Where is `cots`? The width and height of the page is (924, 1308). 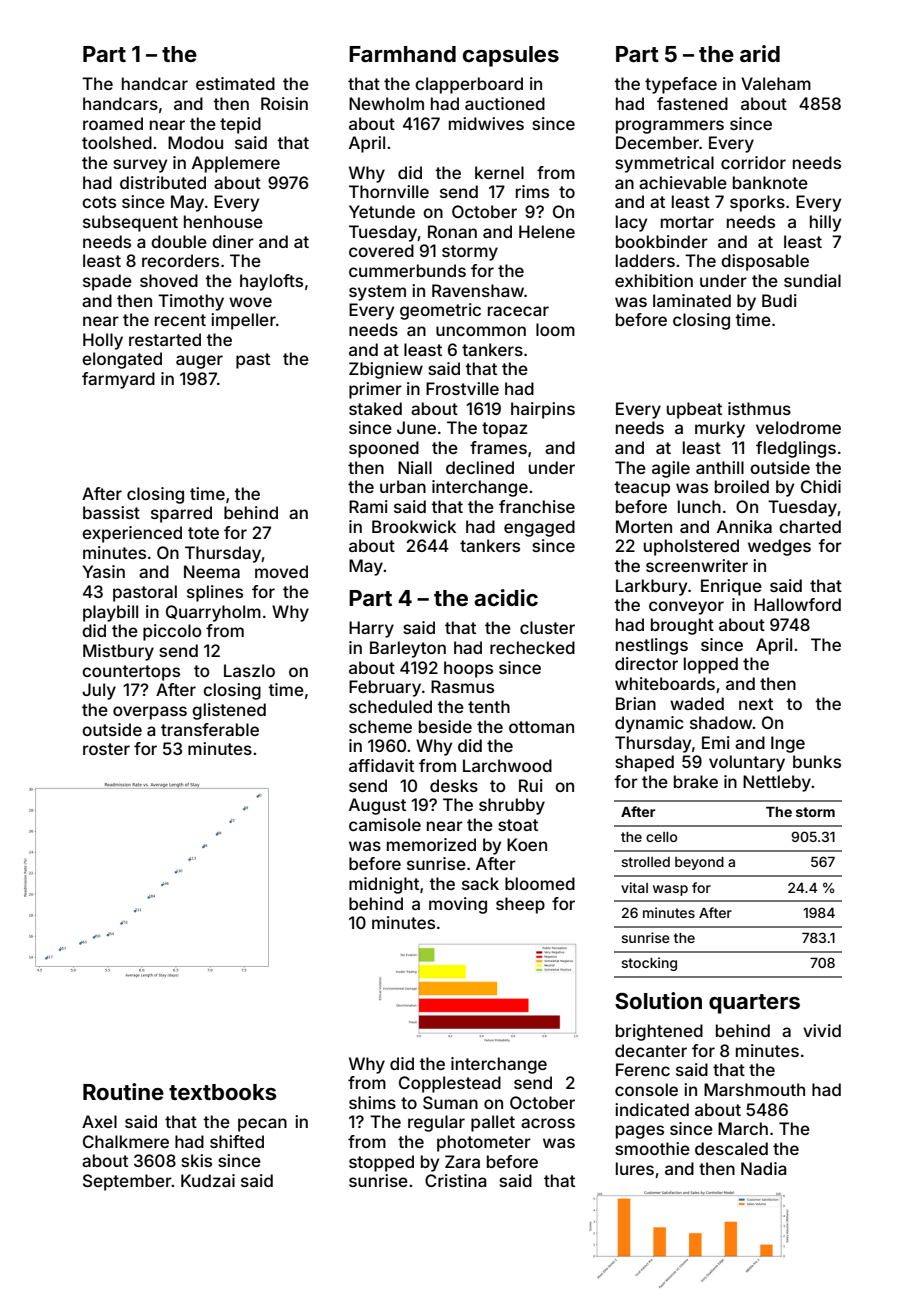 cots is located at coordinates (99, 202).
